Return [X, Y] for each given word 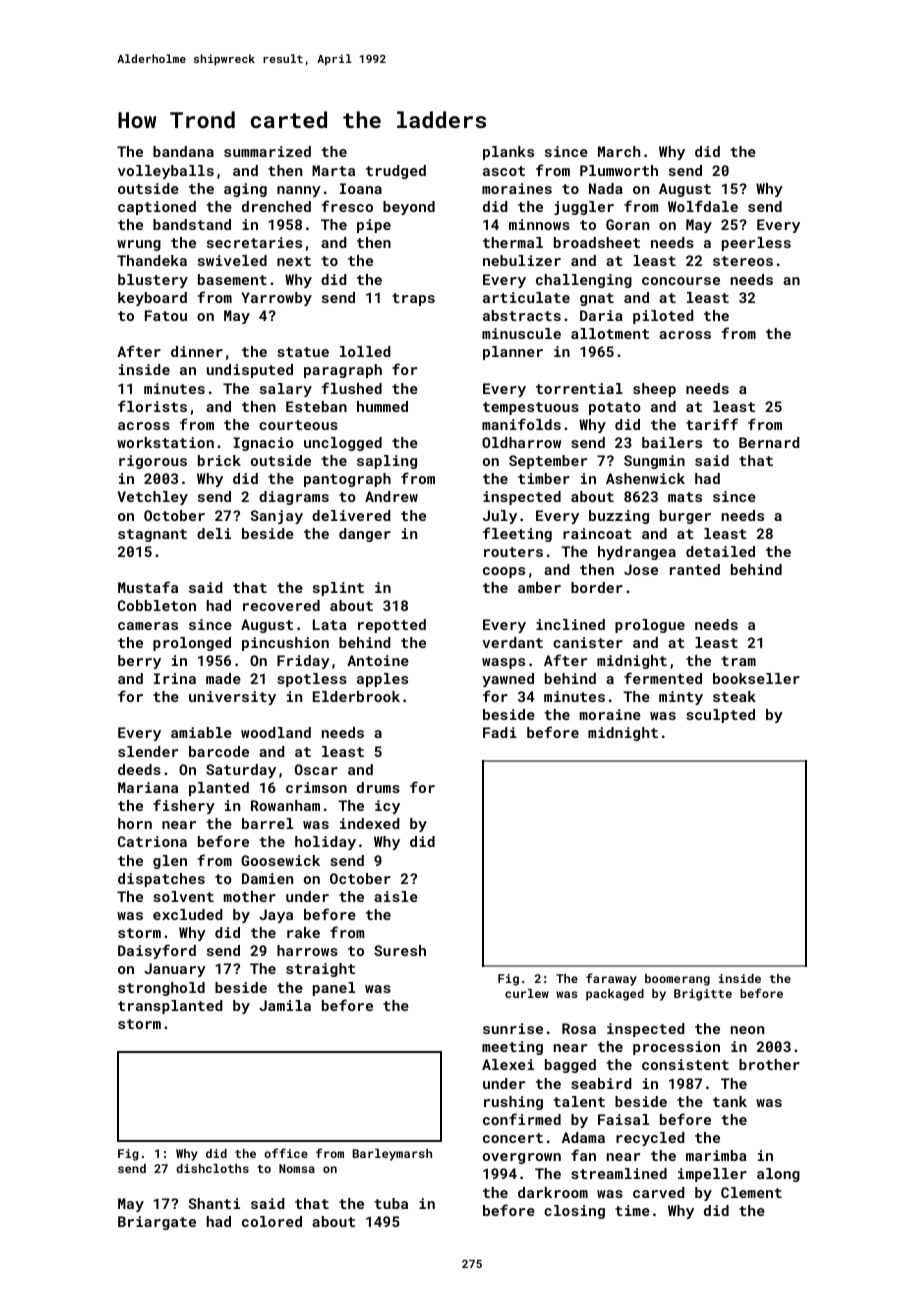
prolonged [192, 644]
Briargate [157, 1223]
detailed [720, 551]
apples [382, 680]
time [632, 1210]
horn [135, 823]
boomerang [677, 980]
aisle [396, 896]
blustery [153, 281]
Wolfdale [703, 206]
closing [574, 1212]
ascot [504, 171]
